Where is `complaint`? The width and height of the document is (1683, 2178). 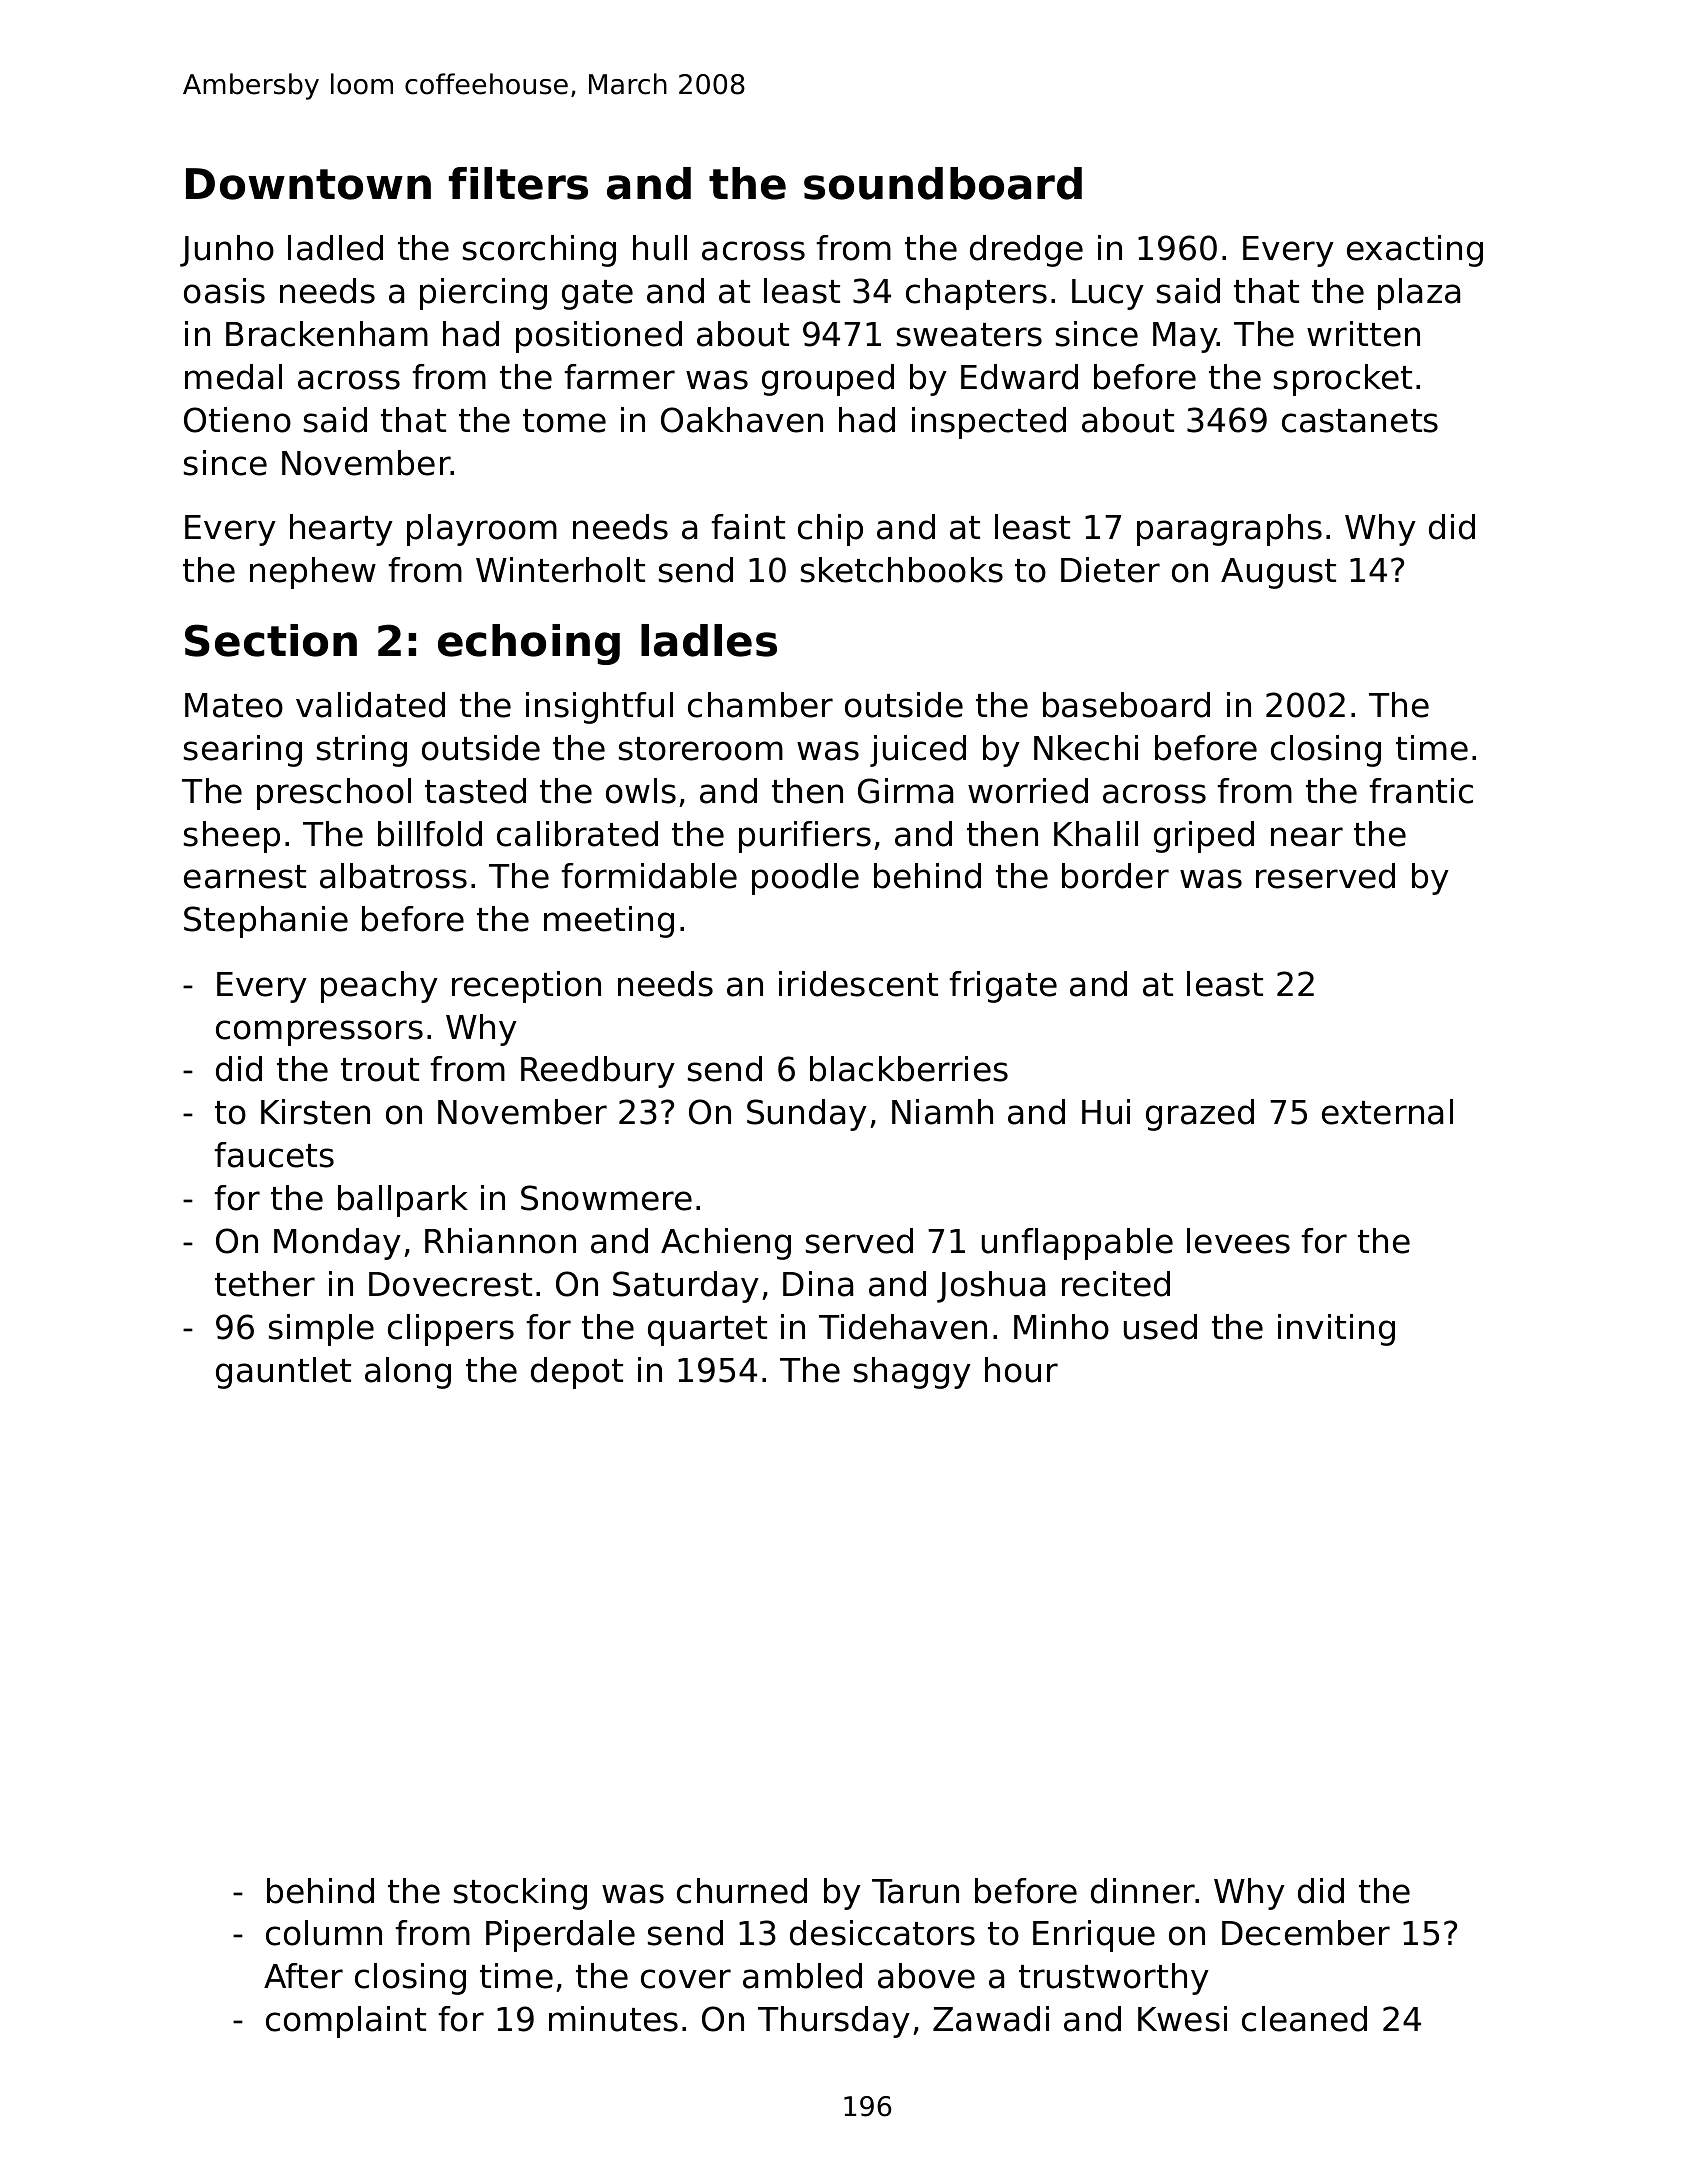
complaint is located at coordinates (346, 2022).
